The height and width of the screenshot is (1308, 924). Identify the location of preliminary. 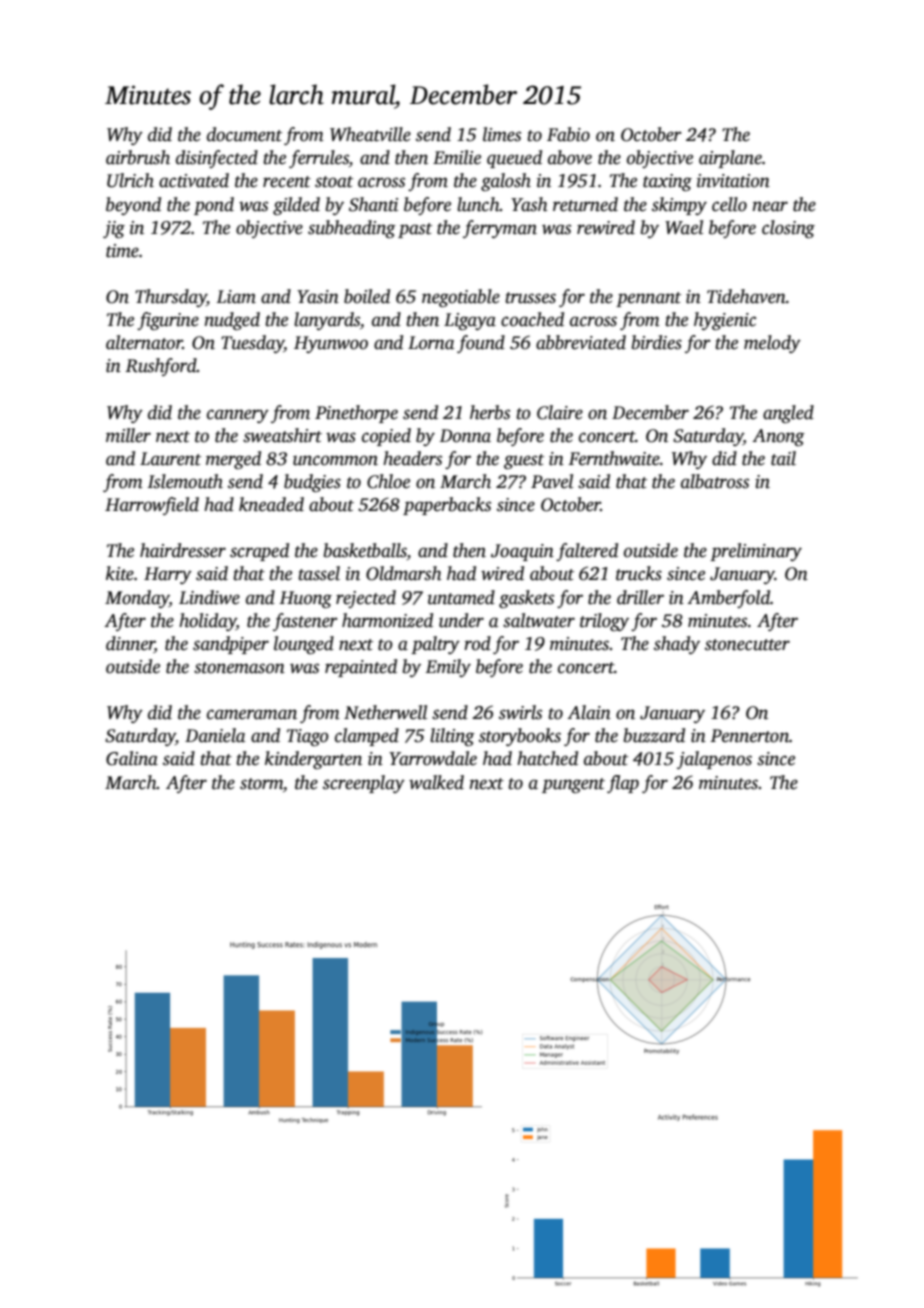
(756, 552).
